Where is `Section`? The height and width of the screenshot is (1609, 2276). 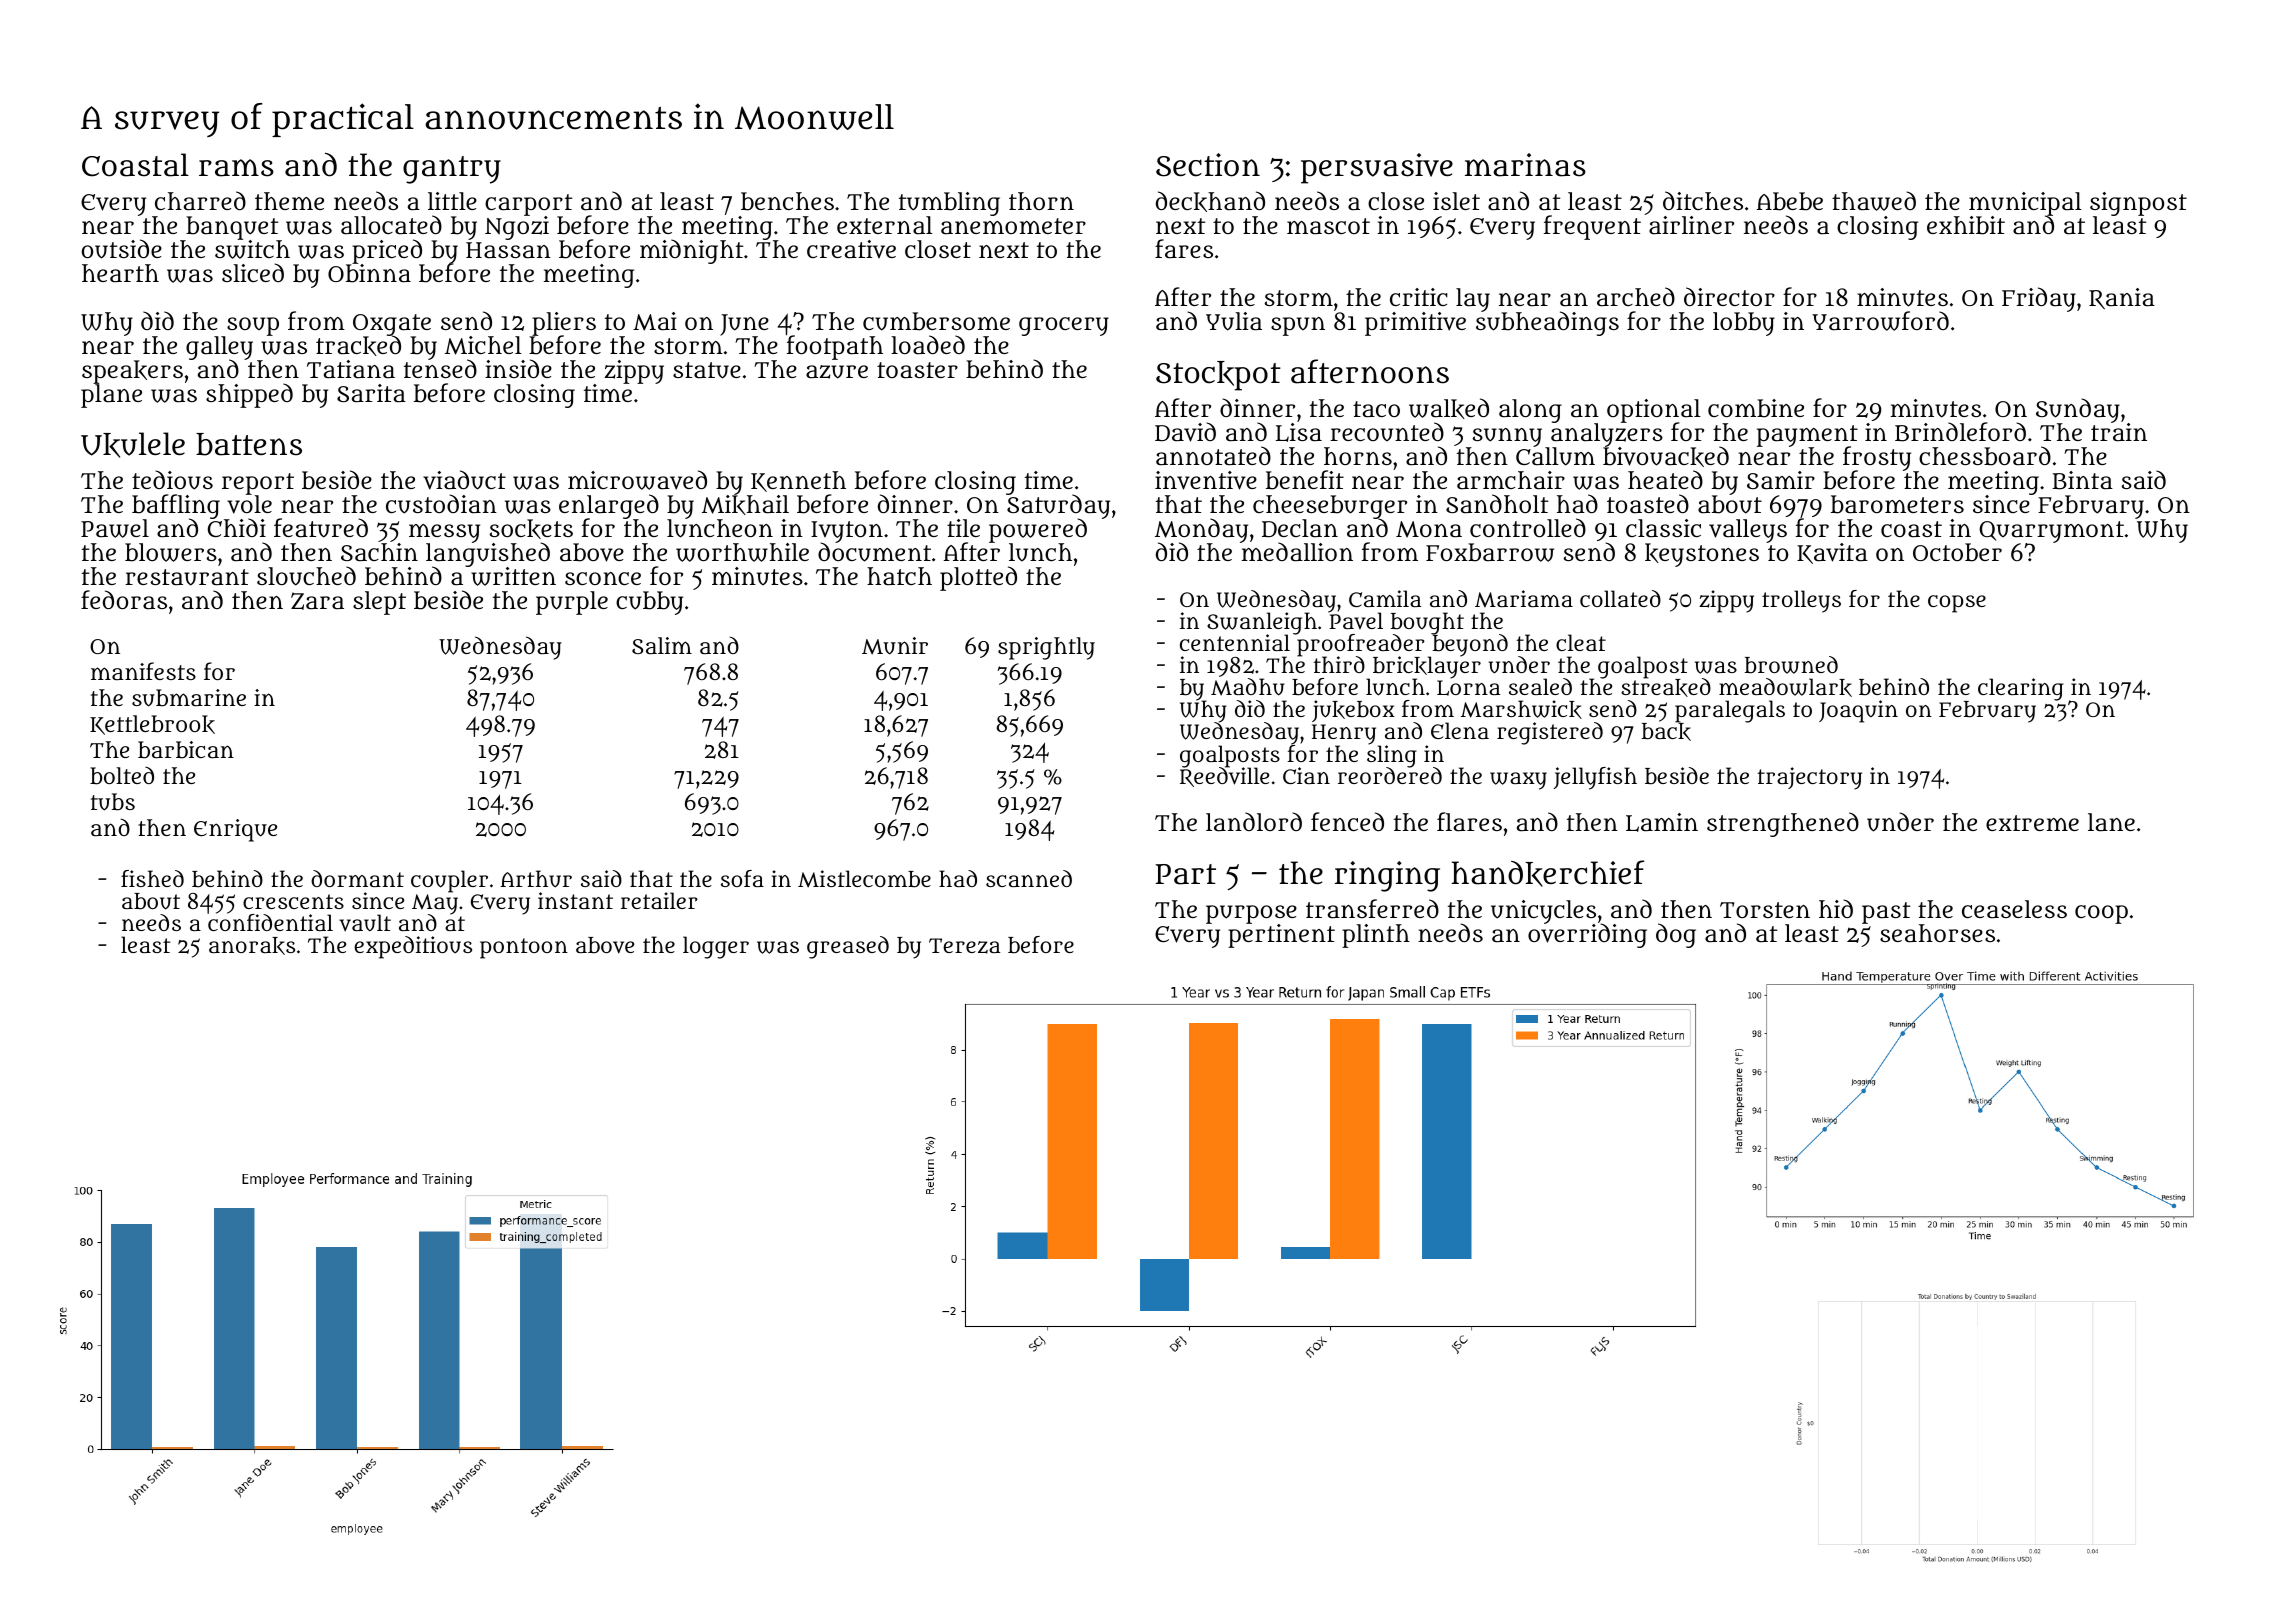 Section is located at coordinates (1208, 165).
